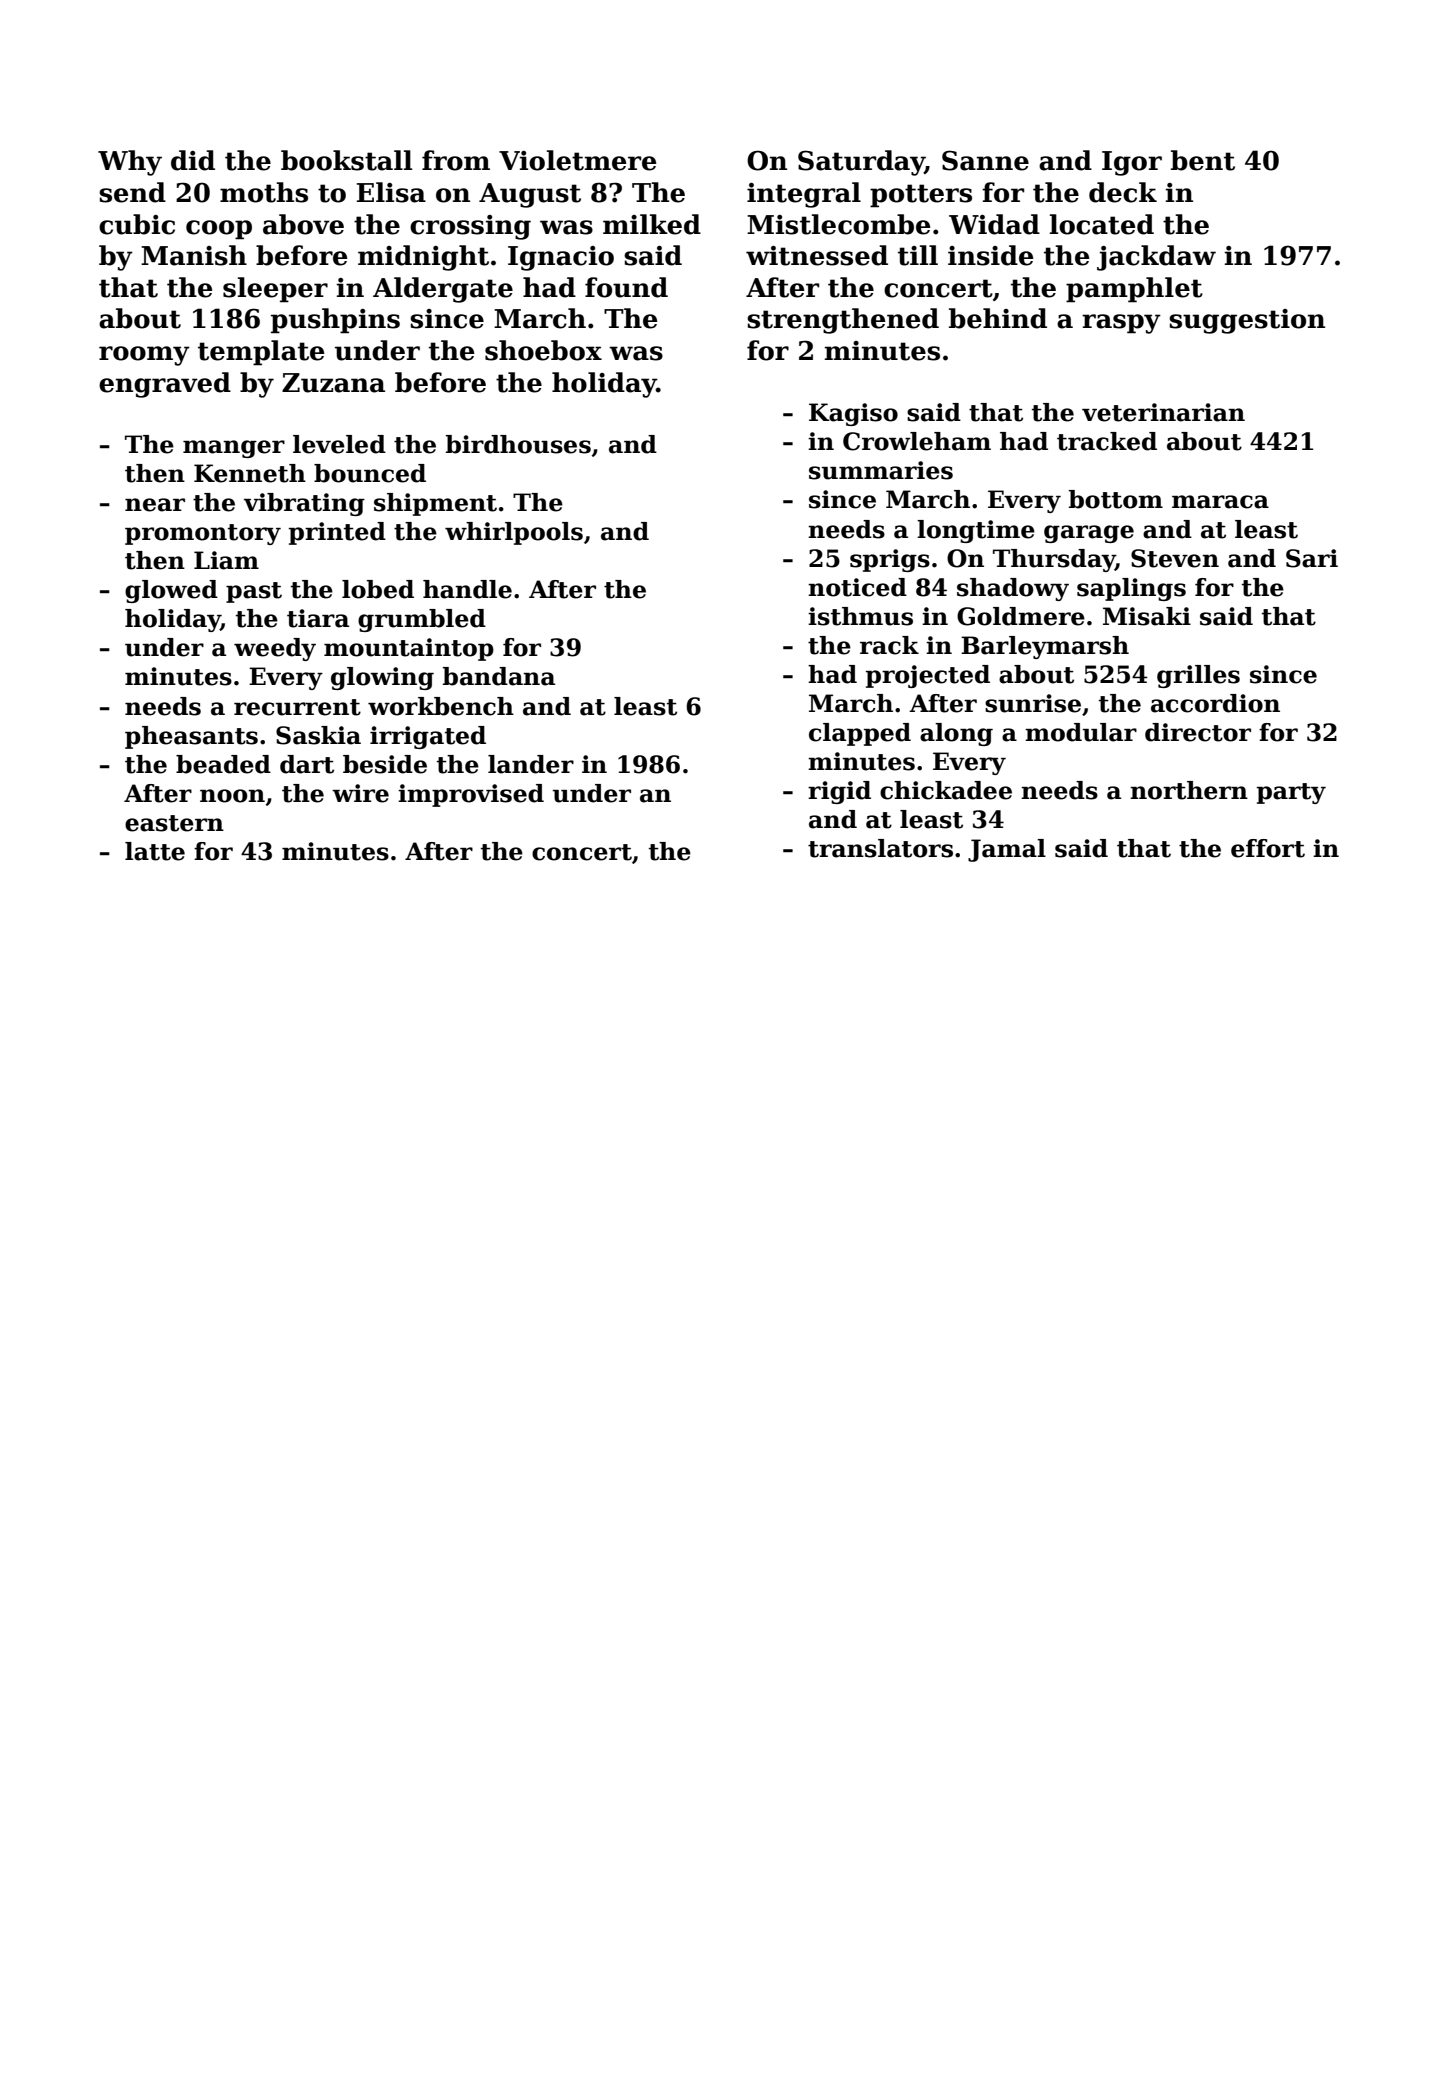  What do you see at coordinates (1247, 321) in the screenshot?
I see `suggestion` at bounding box center [1247, 321].
